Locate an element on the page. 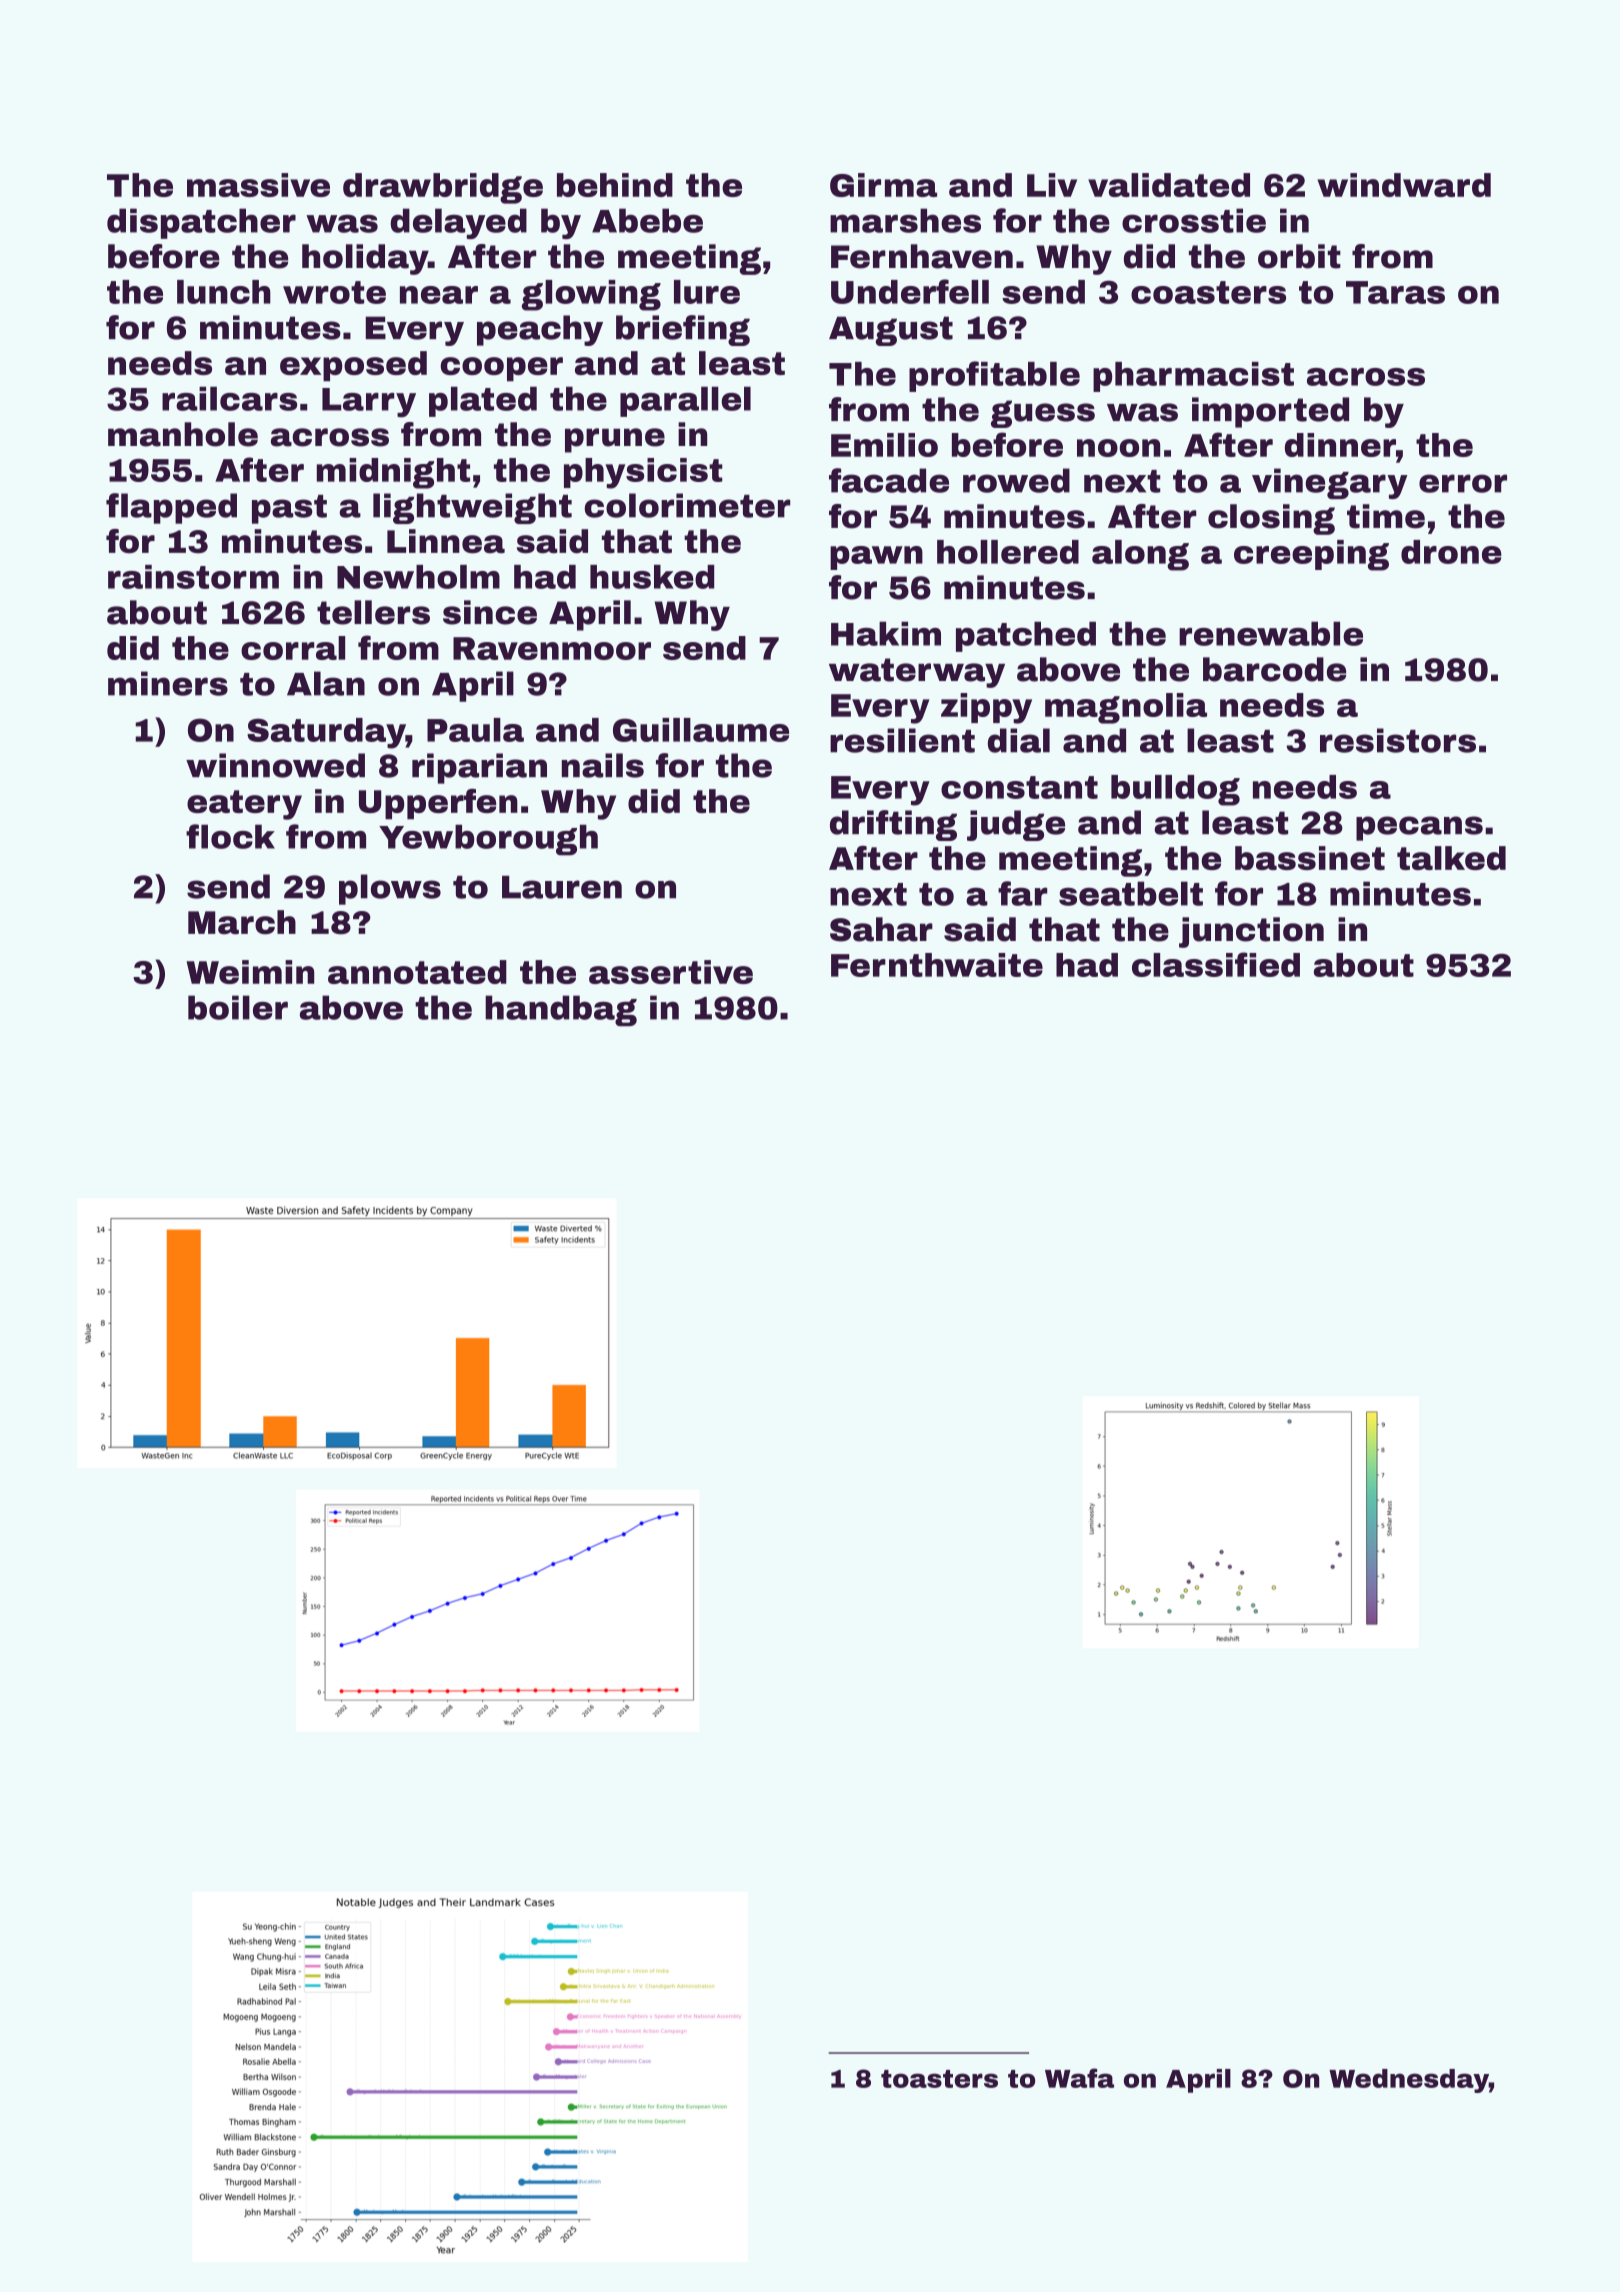 This document has width=1620, height=2292. drawbridge is located at coordinates (443, 188).
